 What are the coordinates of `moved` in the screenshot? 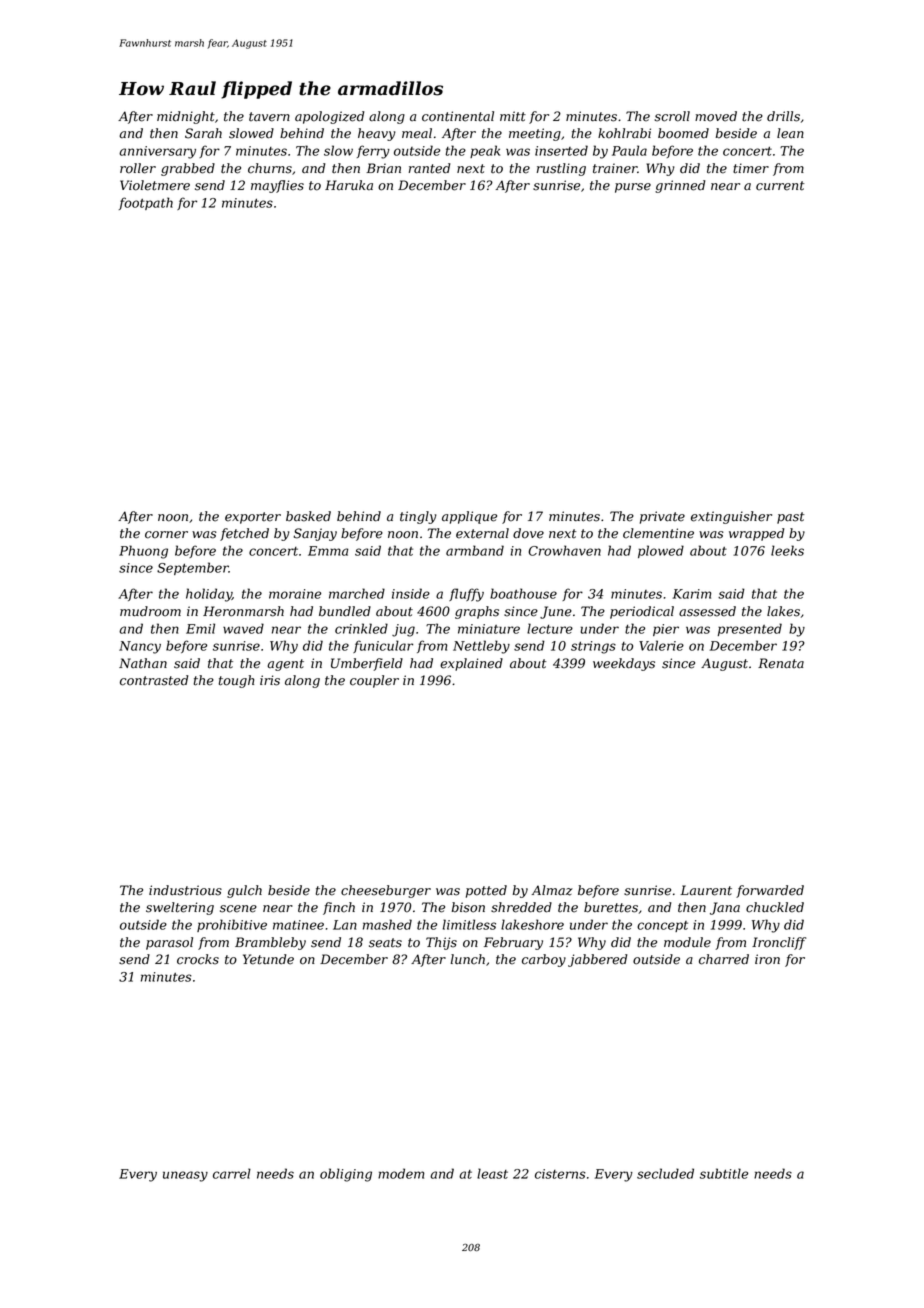 It's located at (716, 116).
